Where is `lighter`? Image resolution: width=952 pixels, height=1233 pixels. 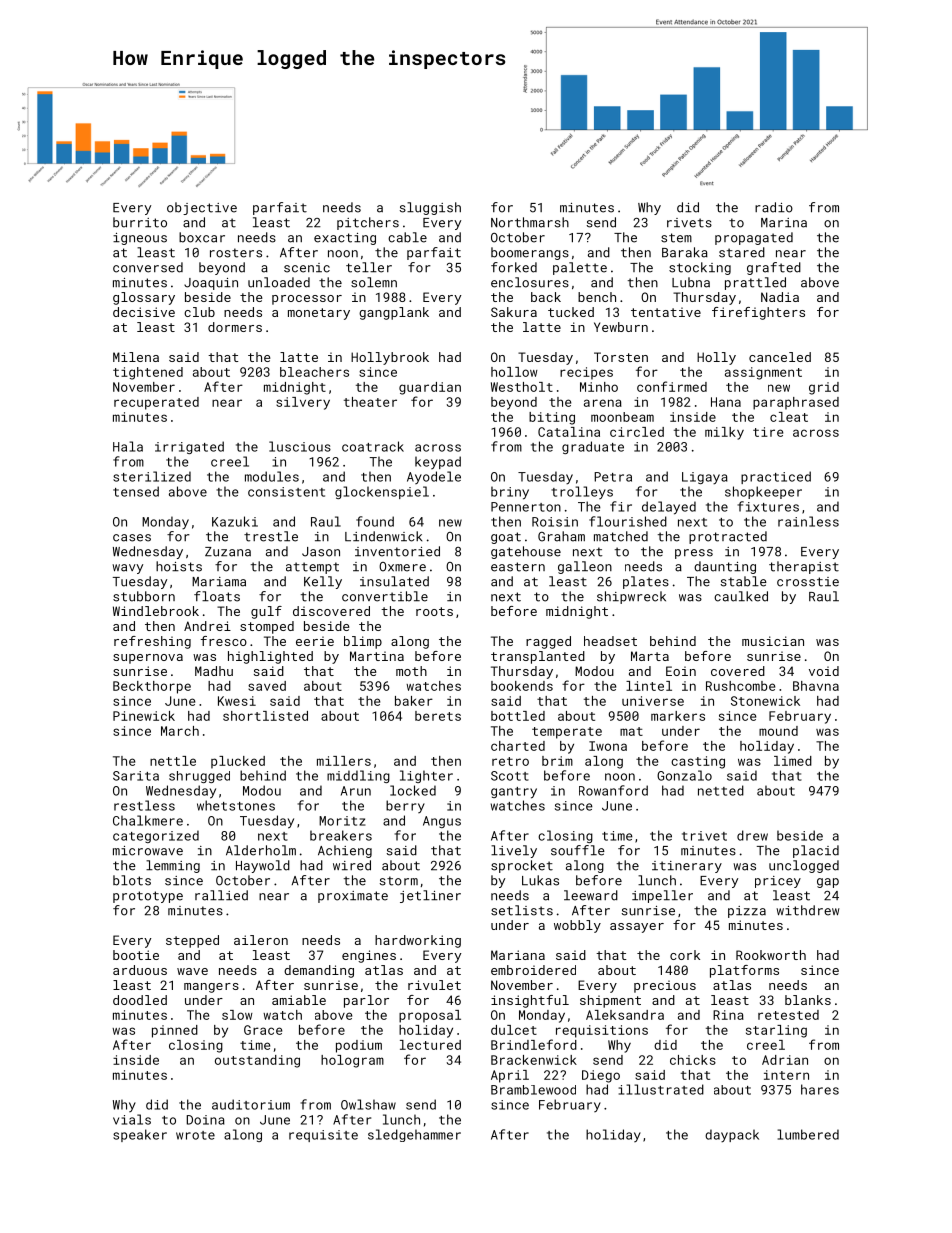
lighter is located at coordinates (426, 776).
